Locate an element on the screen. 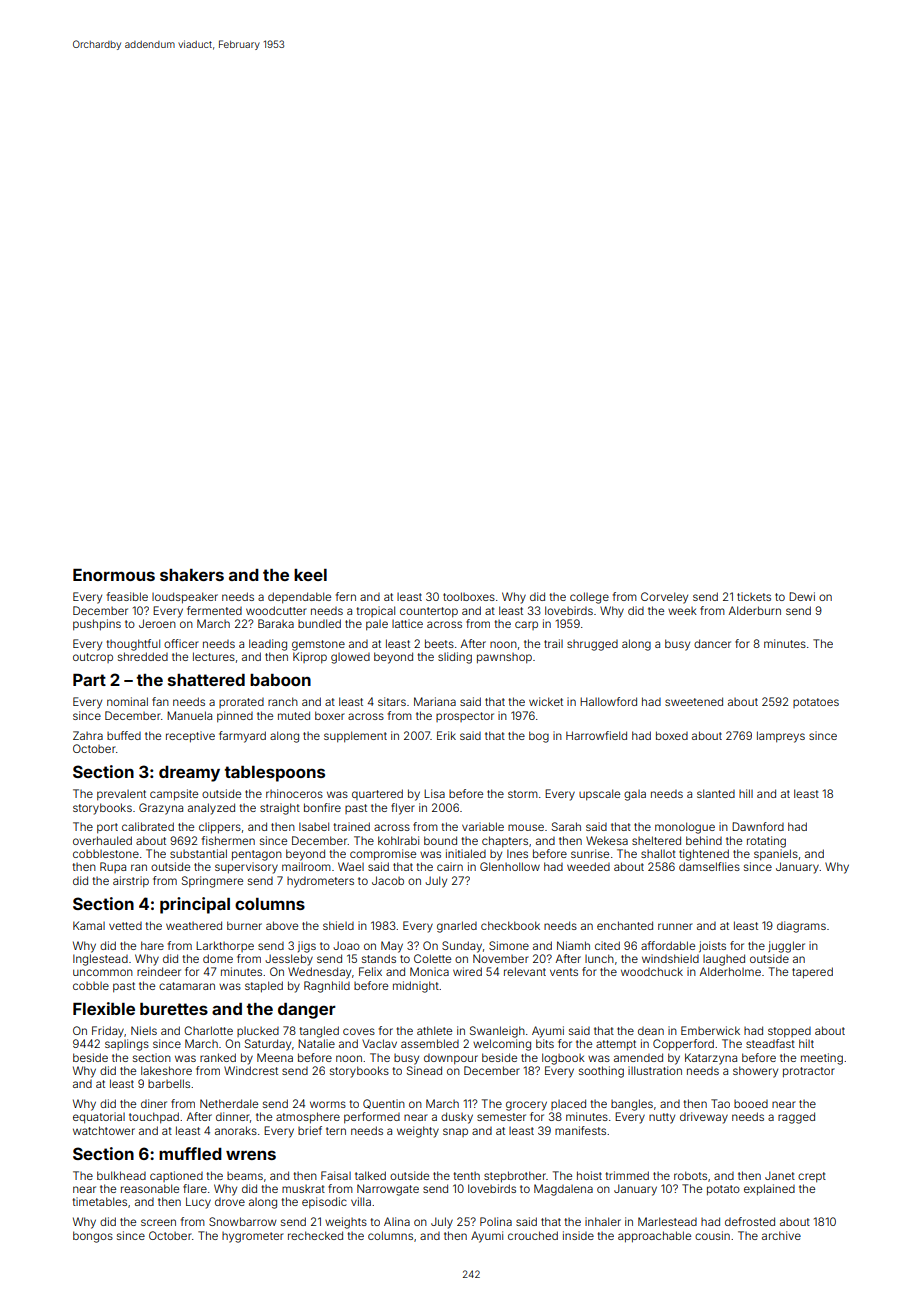 This screenshot has width=924, height=1308. Dewi is located at coordinates (802, 596).
